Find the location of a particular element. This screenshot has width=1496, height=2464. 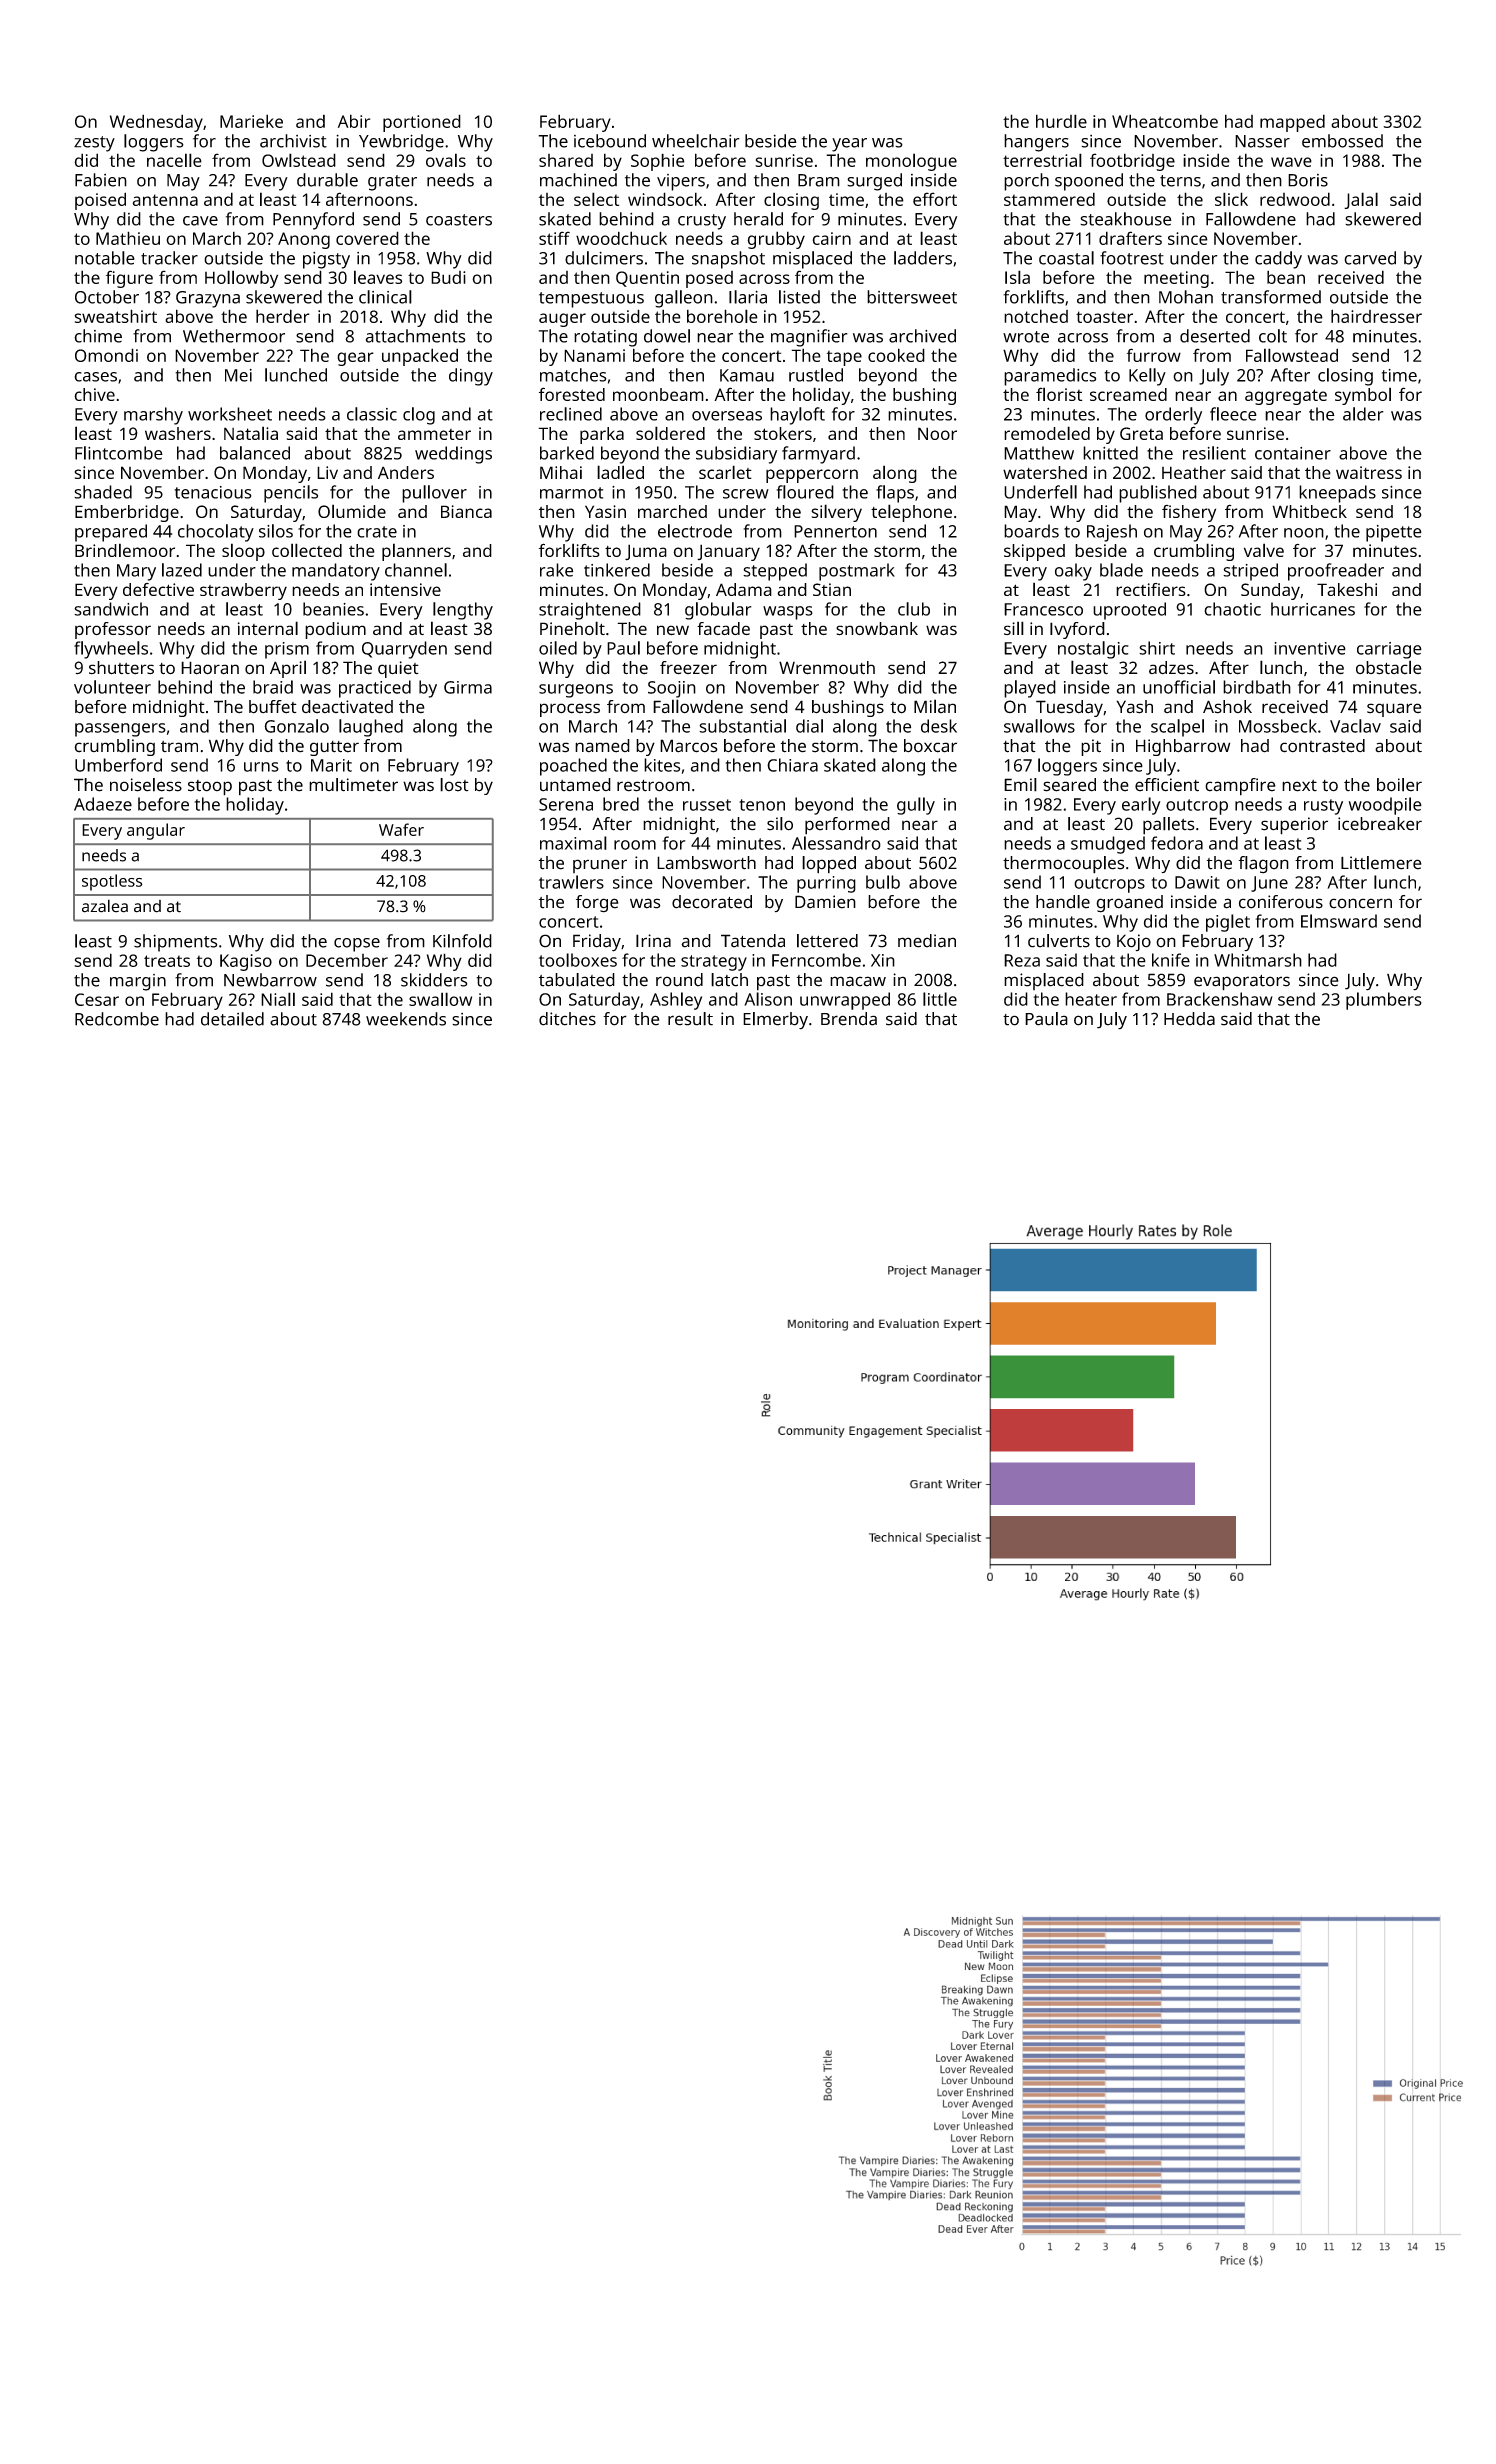

spooned is located at coordinates (1089, 182).
